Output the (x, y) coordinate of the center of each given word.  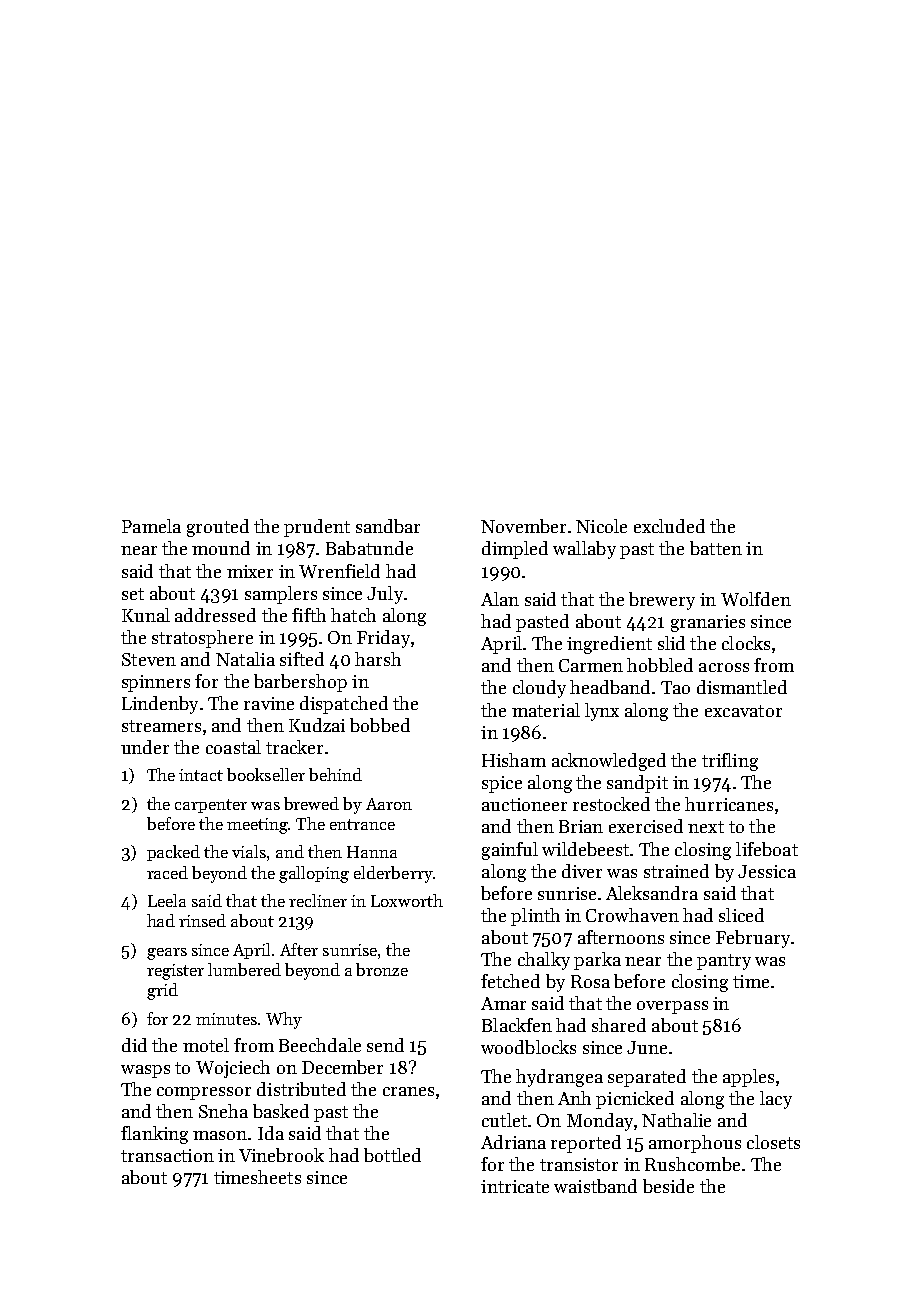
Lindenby (160, 705)
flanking (154, 1135)
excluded (669, 526)
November (523, 526)
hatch (353, 615)
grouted (218, 528)
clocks (746, 643)
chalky (544, 961)
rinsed (202, 920)
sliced (741, 915)
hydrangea (559, 1078)
